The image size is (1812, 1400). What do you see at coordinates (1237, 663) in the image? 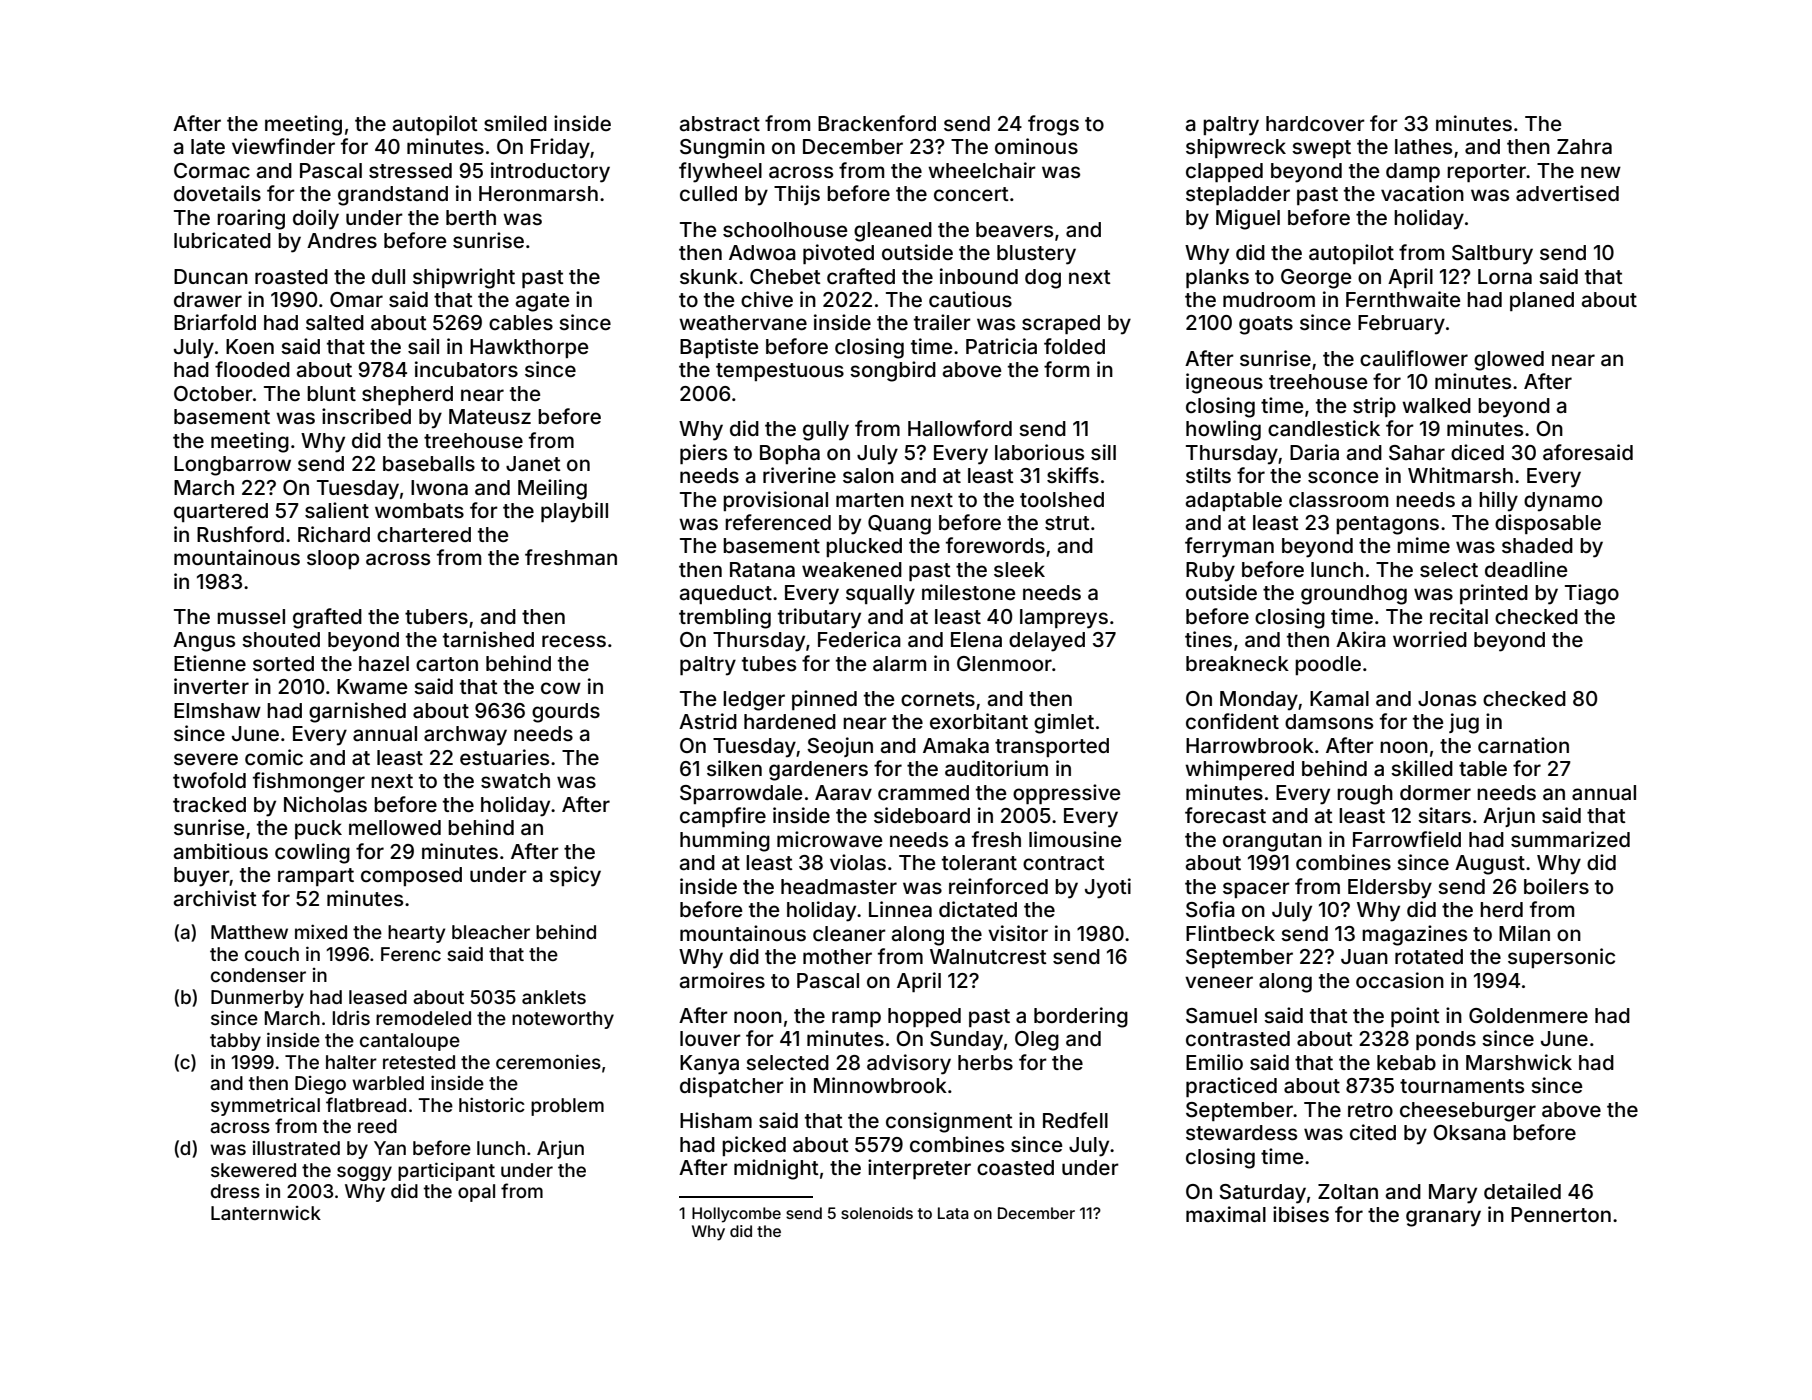
I see `breakneck` at bounding box center [1237, 663].
